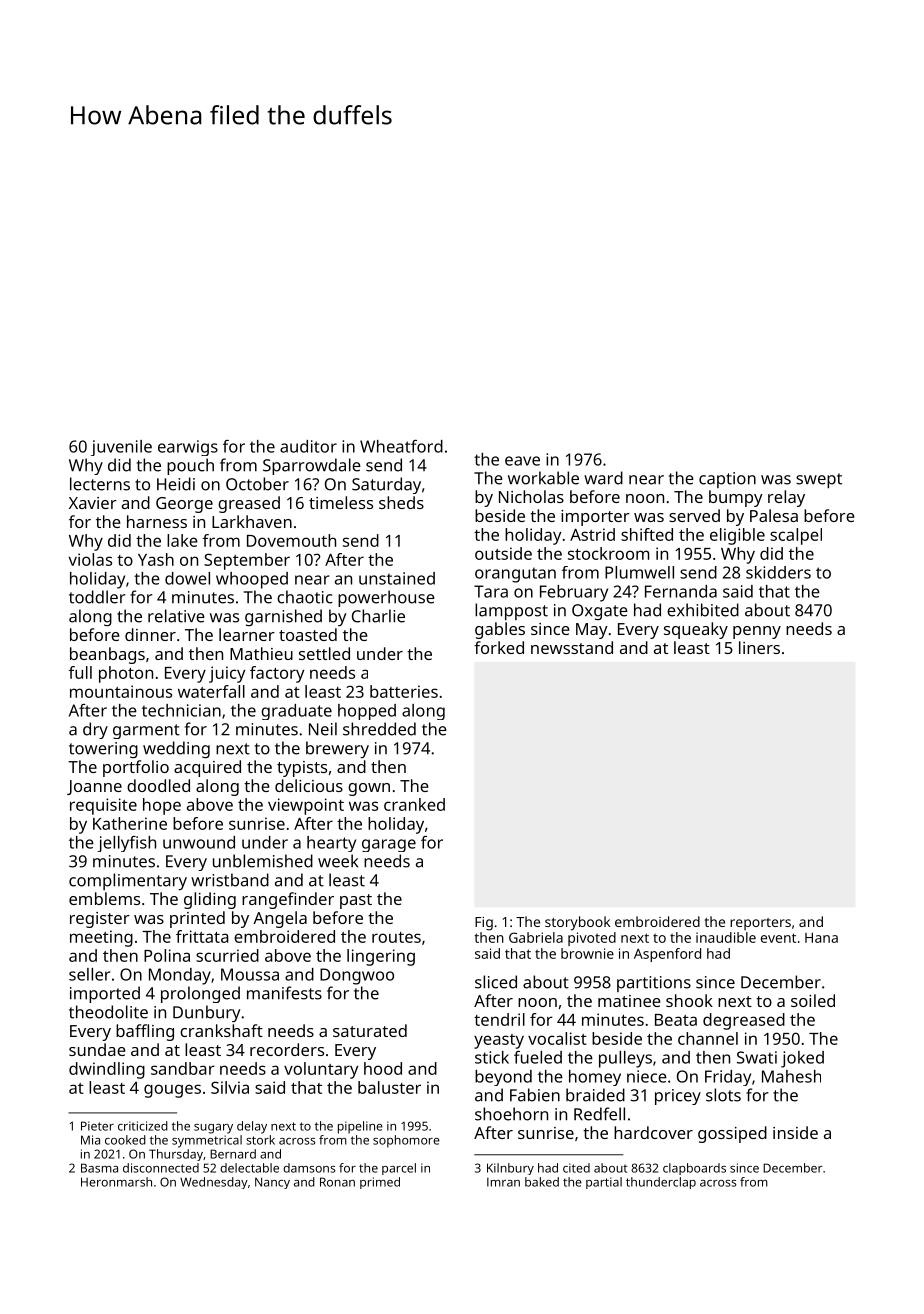 Image resolution: width=924 pixels, height=1314 pixels. Describe the element at coordinates (176, 749) in the image. I see `wedding` at that location.
